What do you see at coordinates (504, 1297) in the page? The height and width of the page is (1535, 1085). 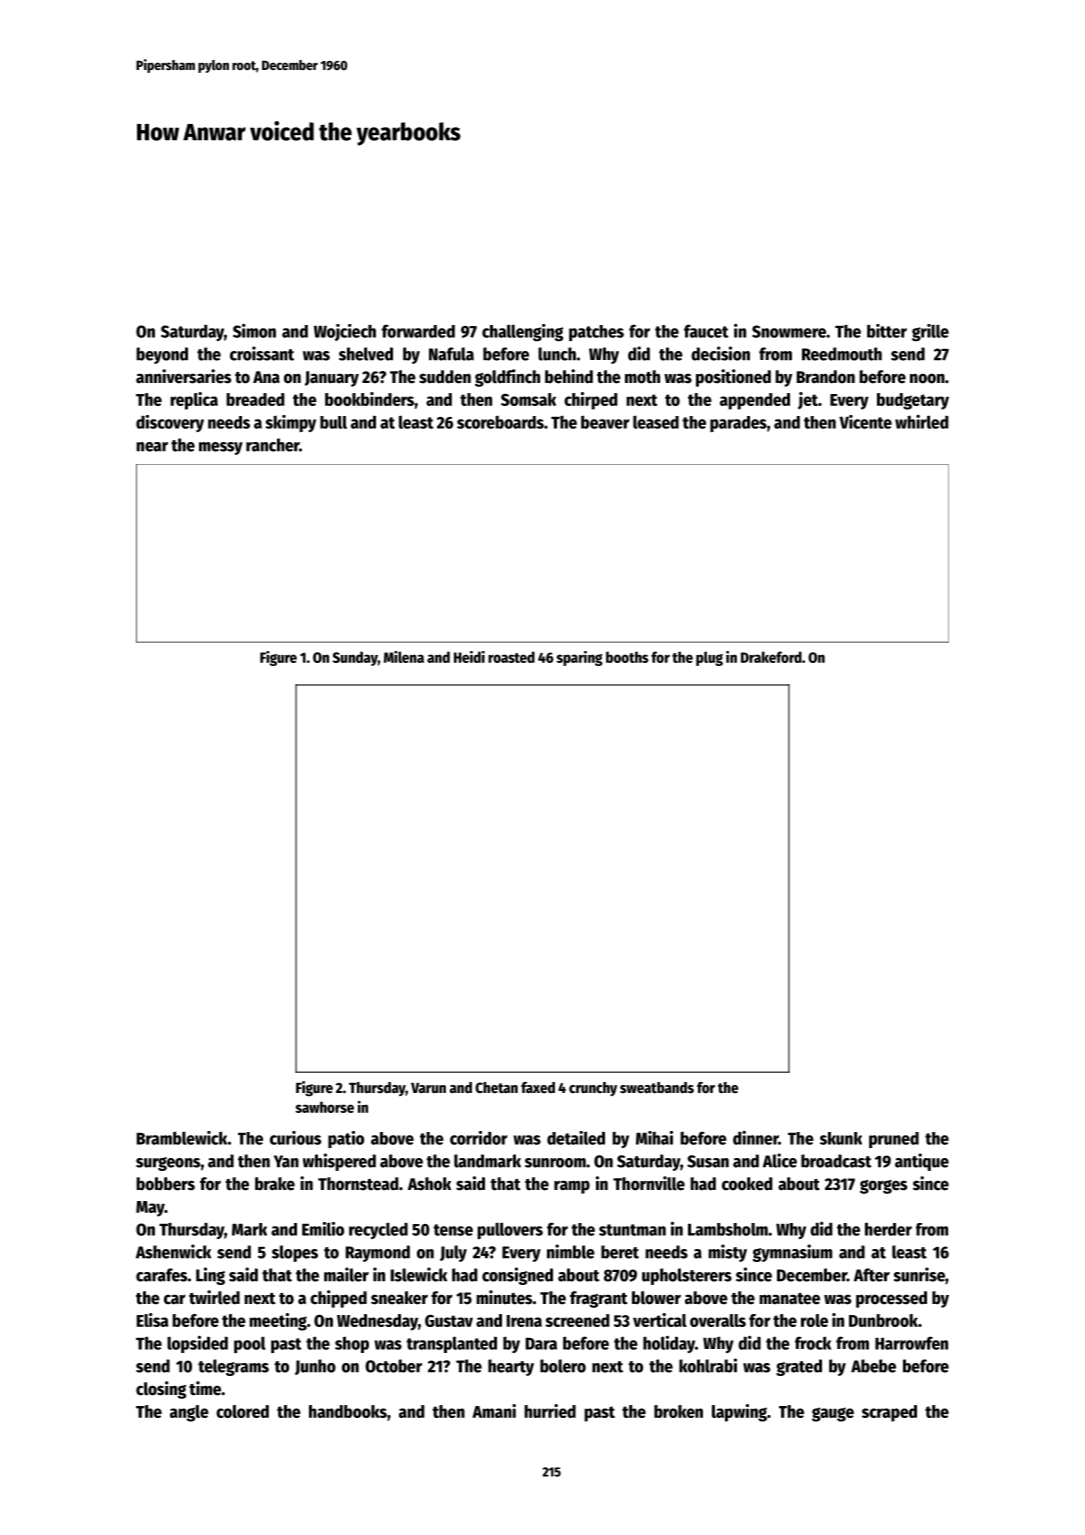 I see `minutes` at bounding box center [504, 1297].
